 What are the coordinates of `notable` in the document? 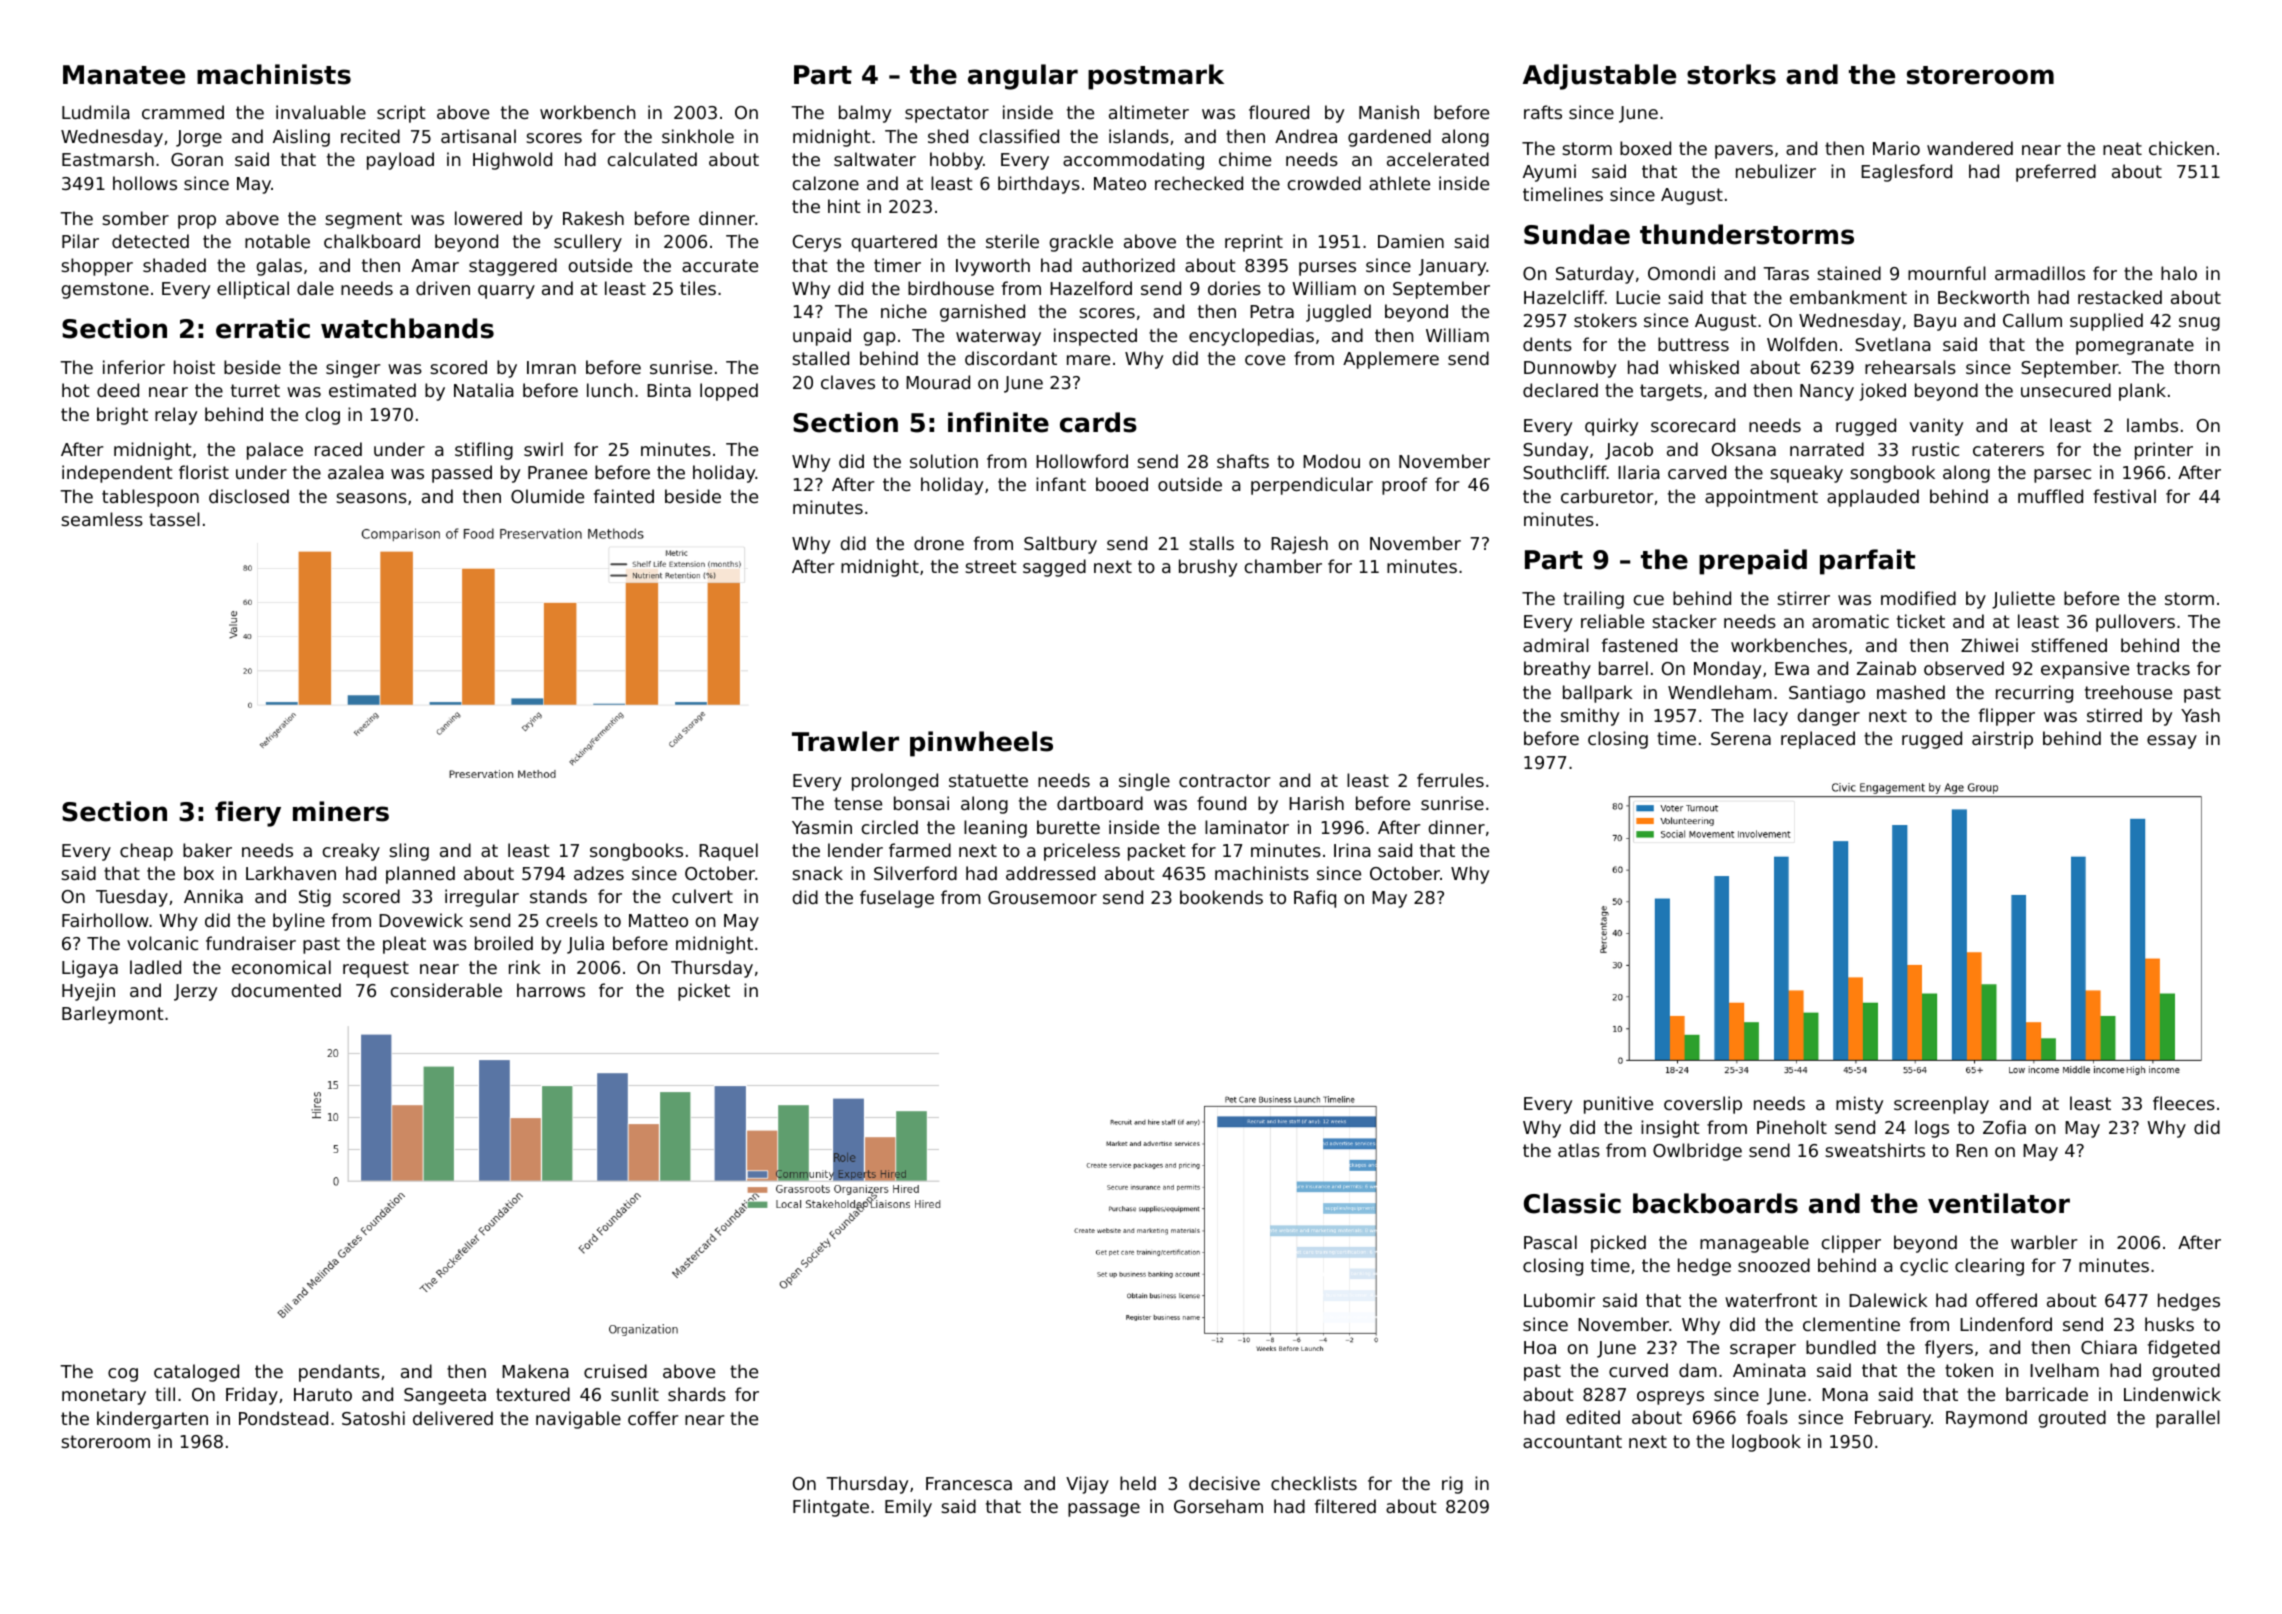 It's located at (277, 241).
